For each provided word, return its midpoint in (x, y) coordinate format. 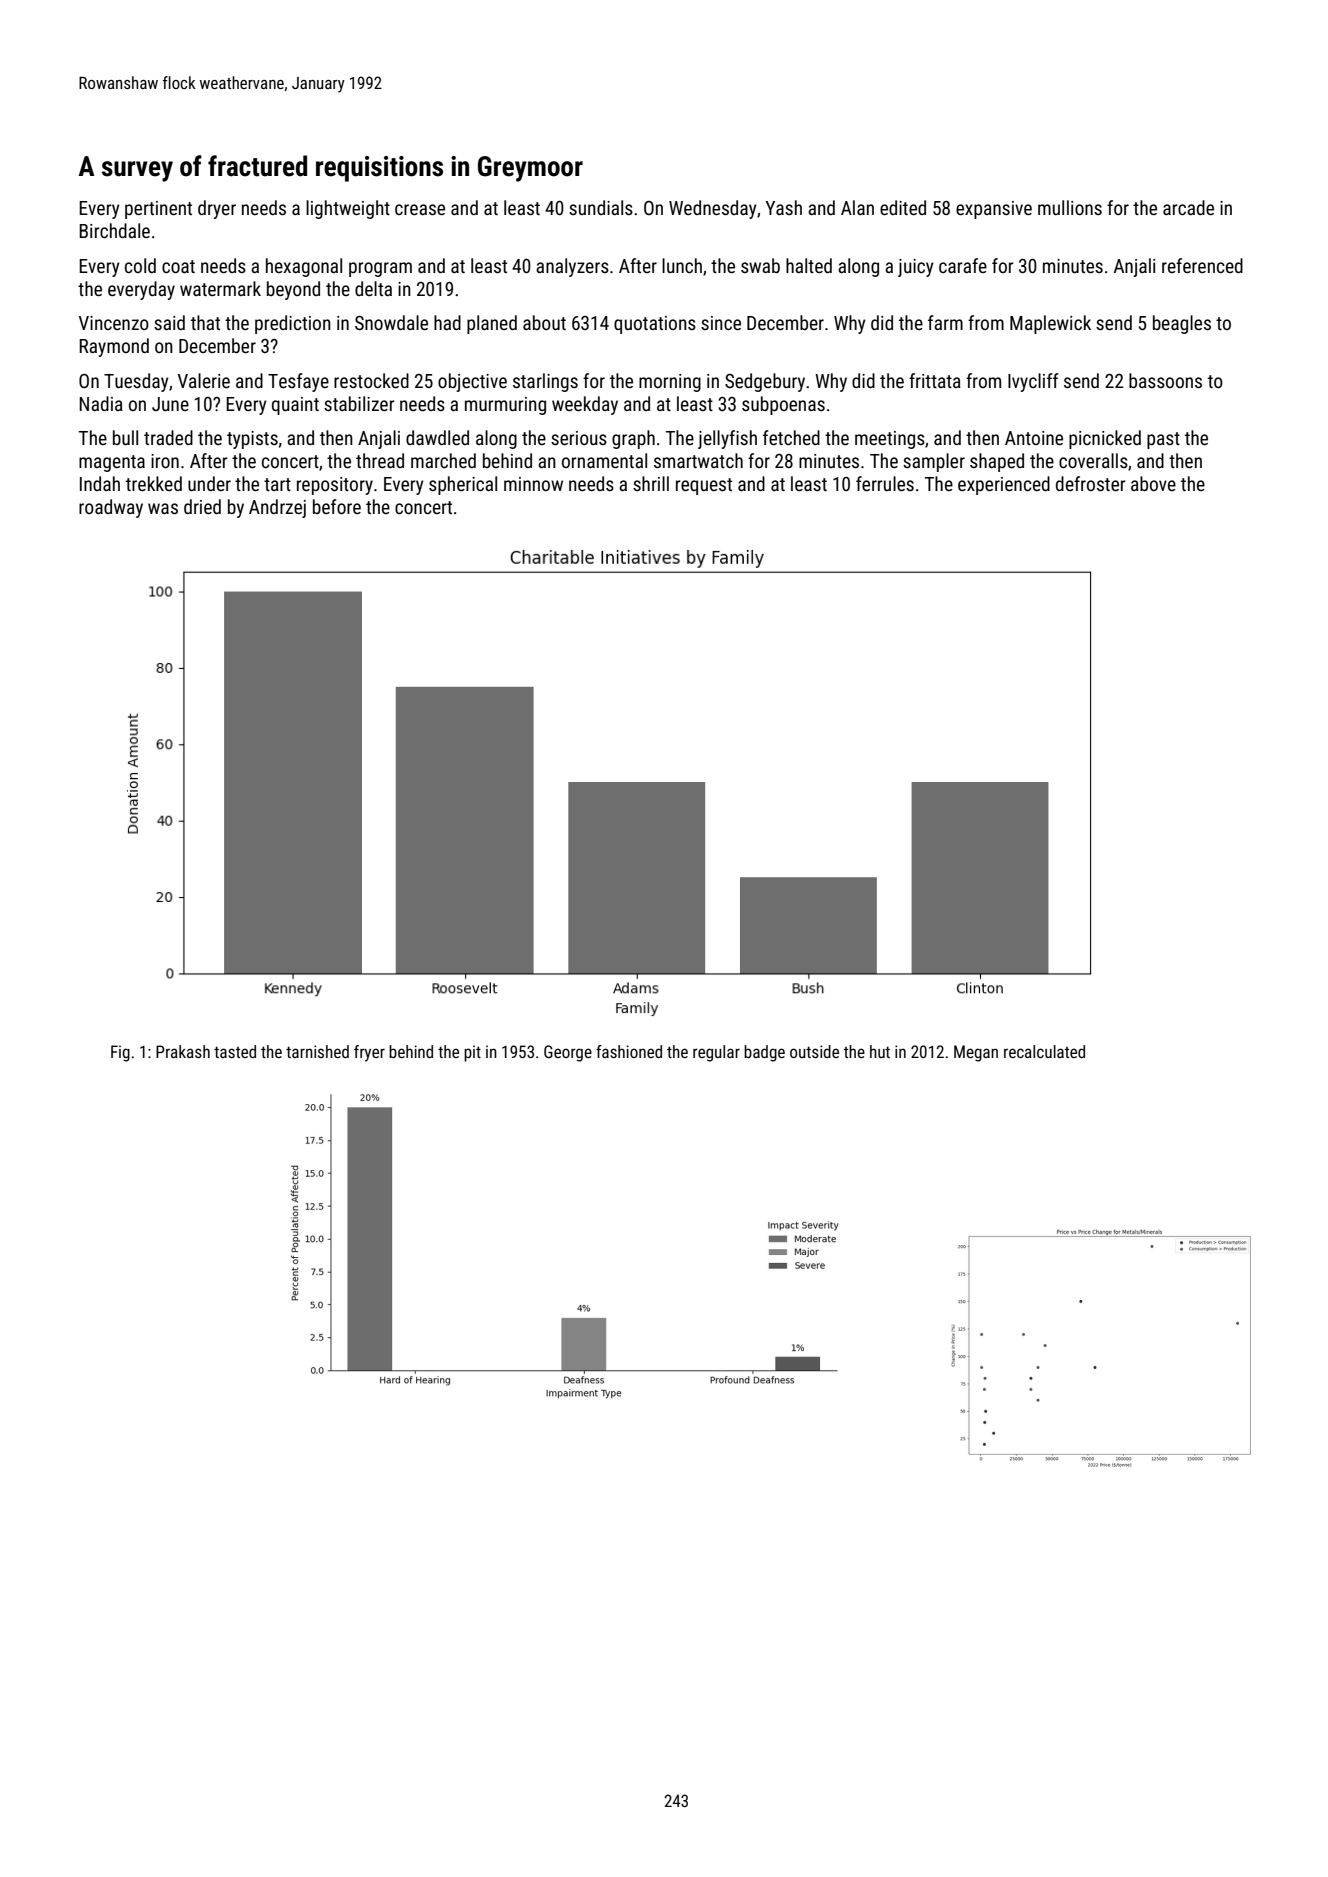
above (1153, 483)
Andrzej (277, 508)
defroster (1091, 483)
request (704, 486)
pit (472, 1053)
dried (202, 506)
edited (903, 207)
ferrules (885, 483)
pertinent (158, 210)
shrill (651, 483)
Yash (784, 207)
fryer (369, 1053)
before (337, 506)
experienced (1004, 485)
